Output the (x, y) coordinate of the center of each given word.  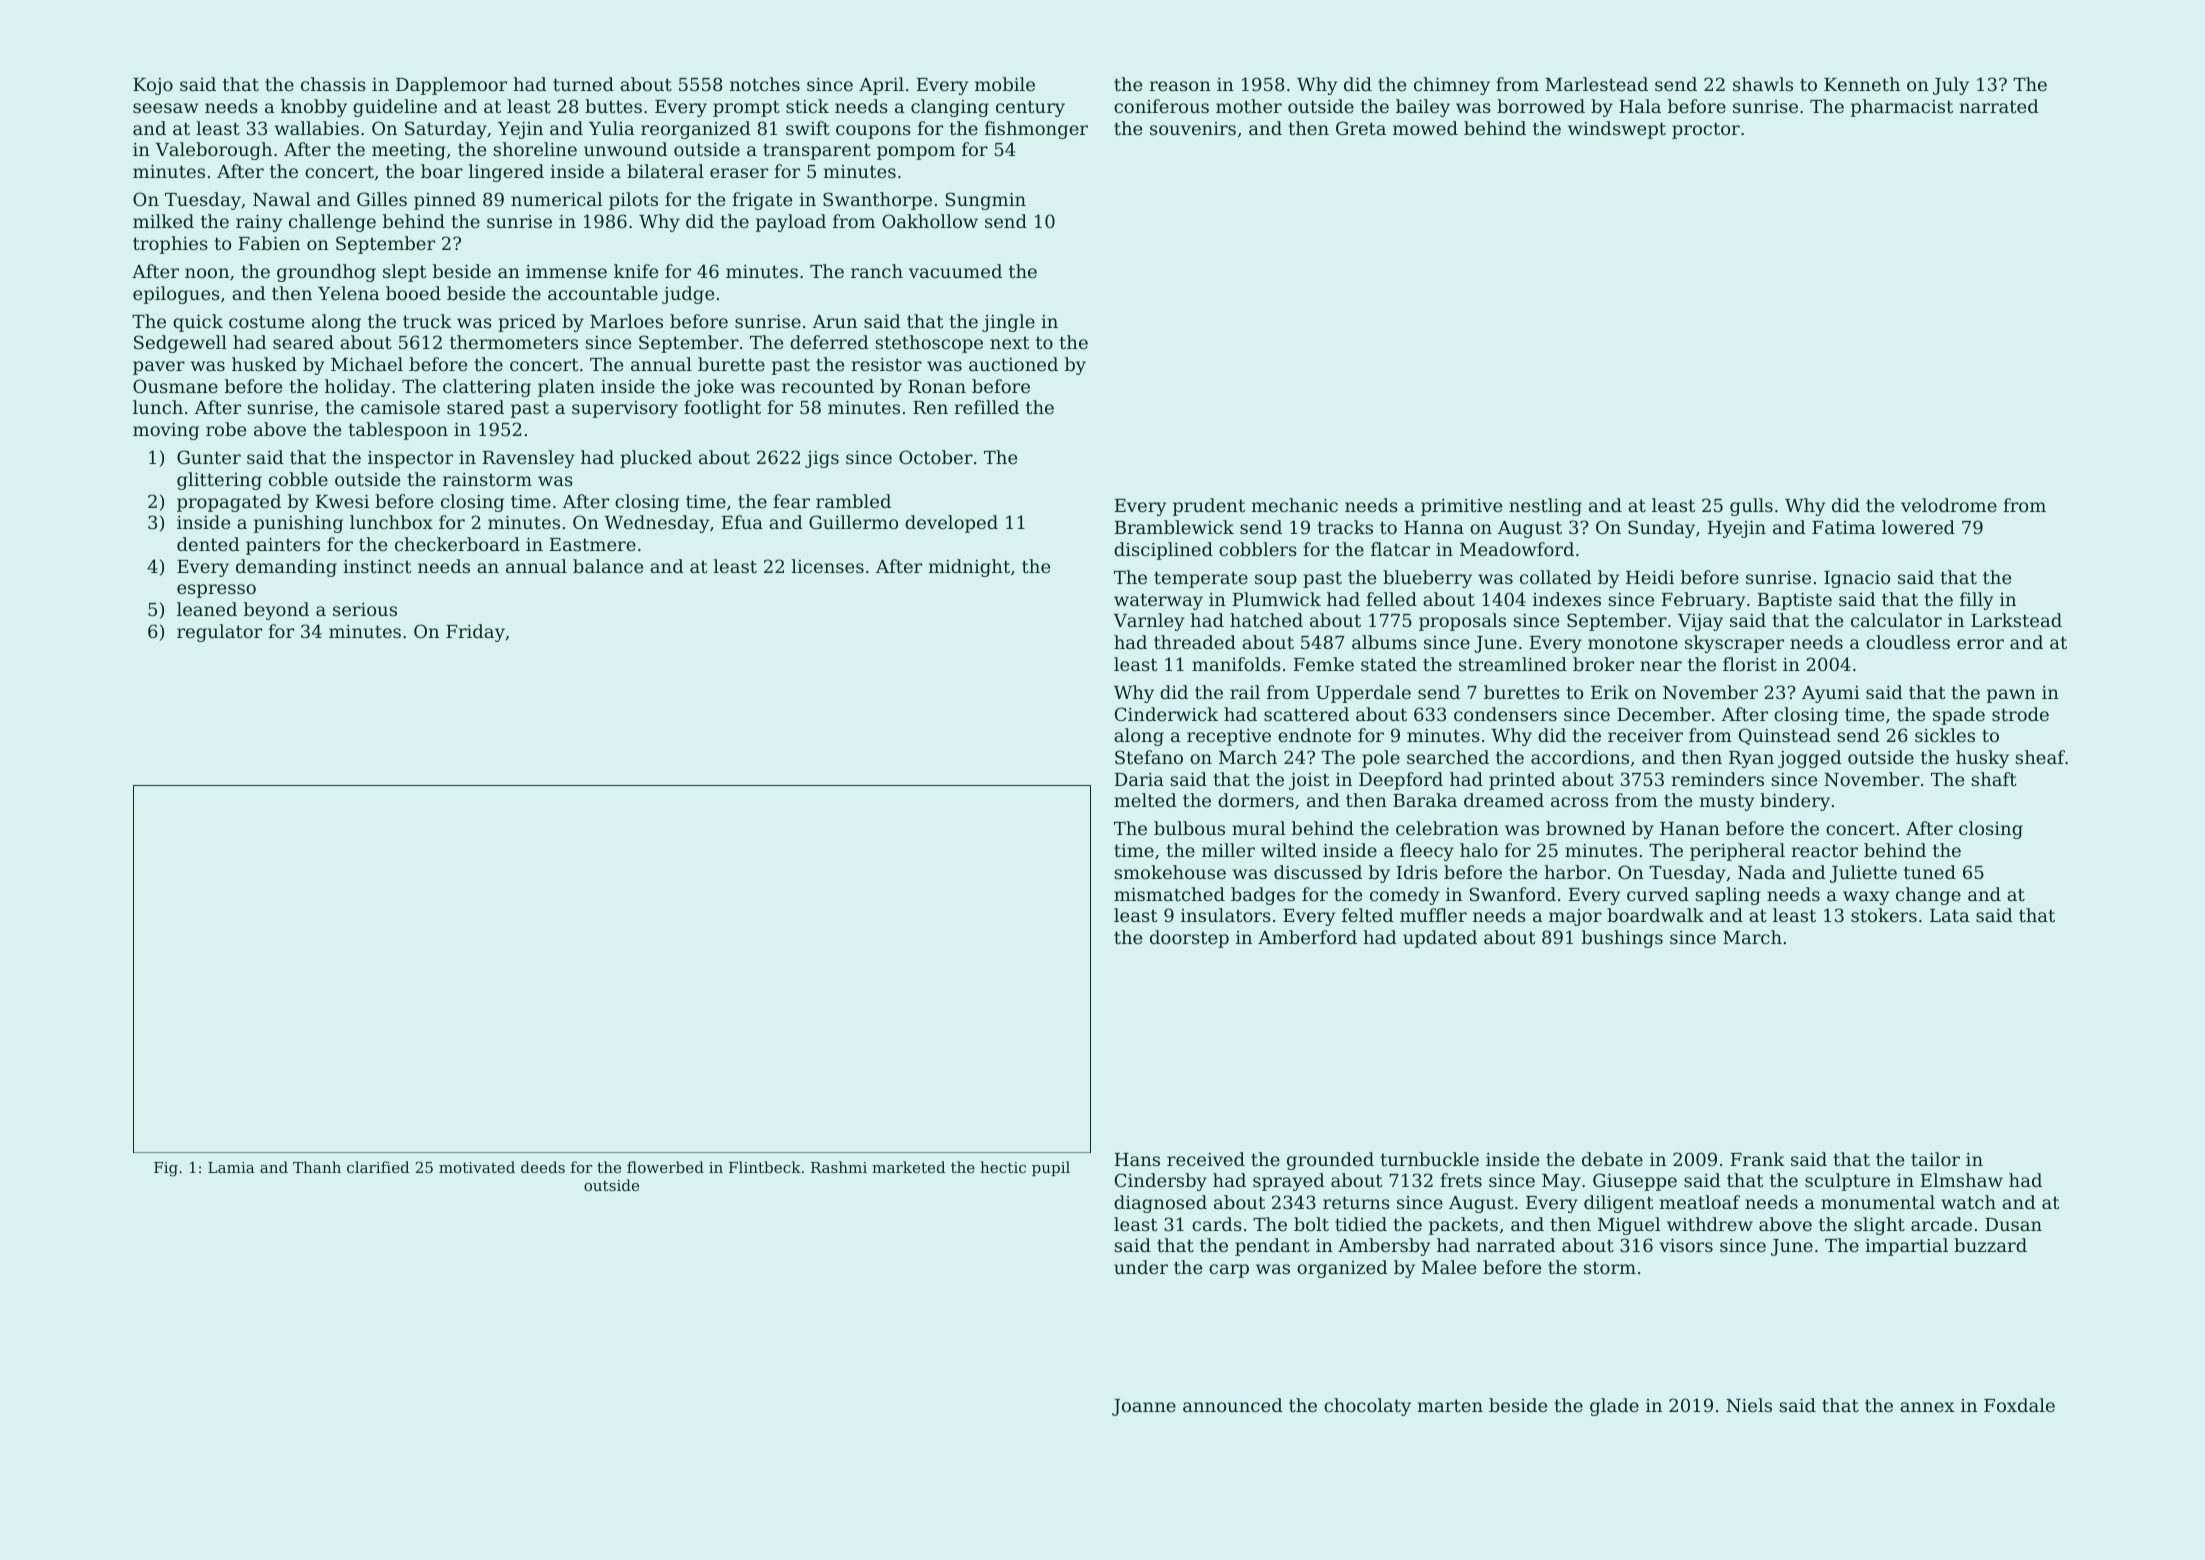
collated (1556, 577)
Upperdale (1363, 694)
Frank (1758, 1159)
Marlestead (1596, 84)
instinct (377, 566)
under (1141, 1267)
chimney (1452, 86)
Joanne (1144, 1407)
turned (583, 84)
